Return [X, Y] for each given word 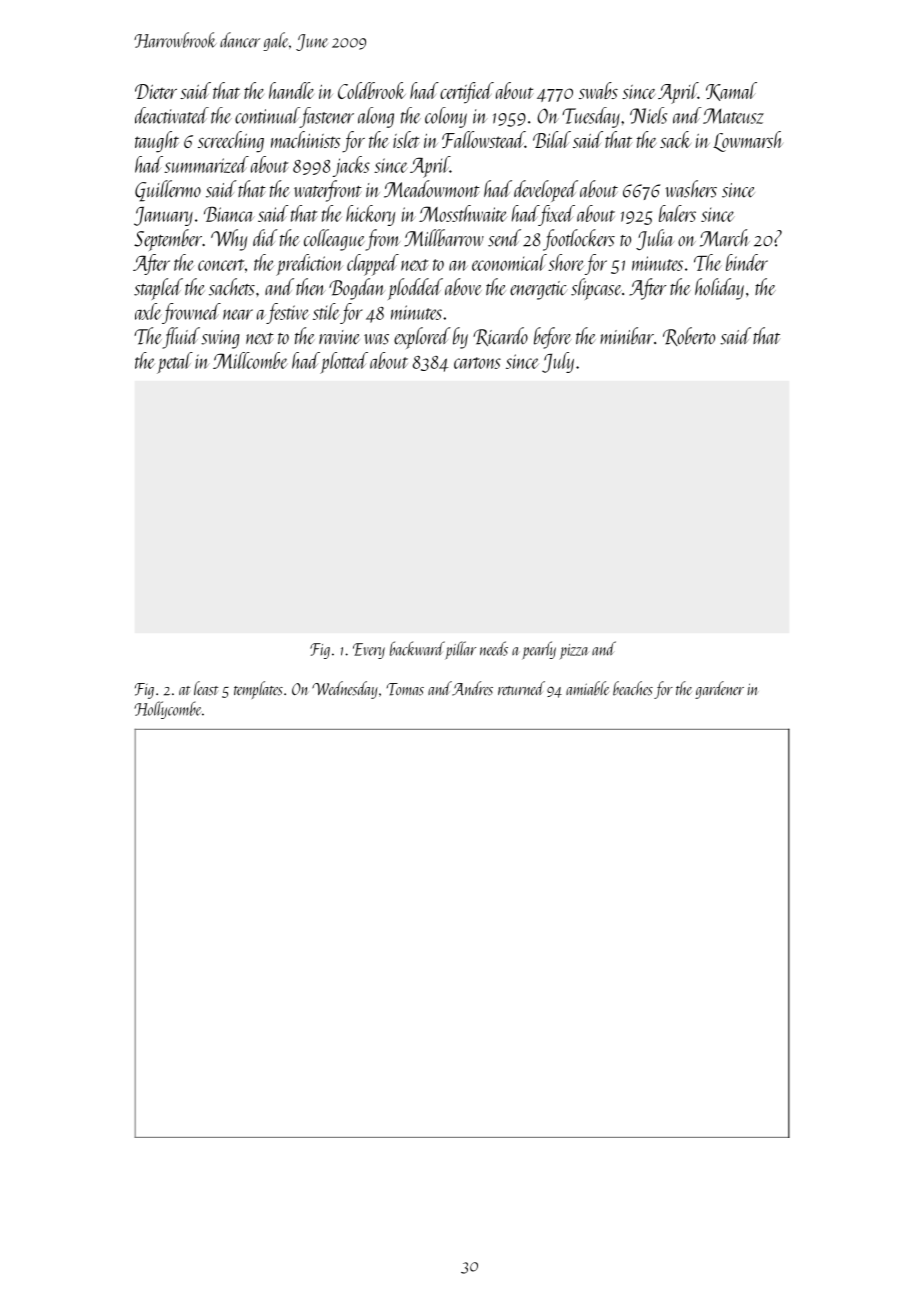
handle [291, 90]
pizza [574, 652]
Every [369, 651]
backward [417, 648]
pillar [460, 650]
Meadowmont [432, 189]
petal [175, 363]
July [558, 362]
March [725, 238]
